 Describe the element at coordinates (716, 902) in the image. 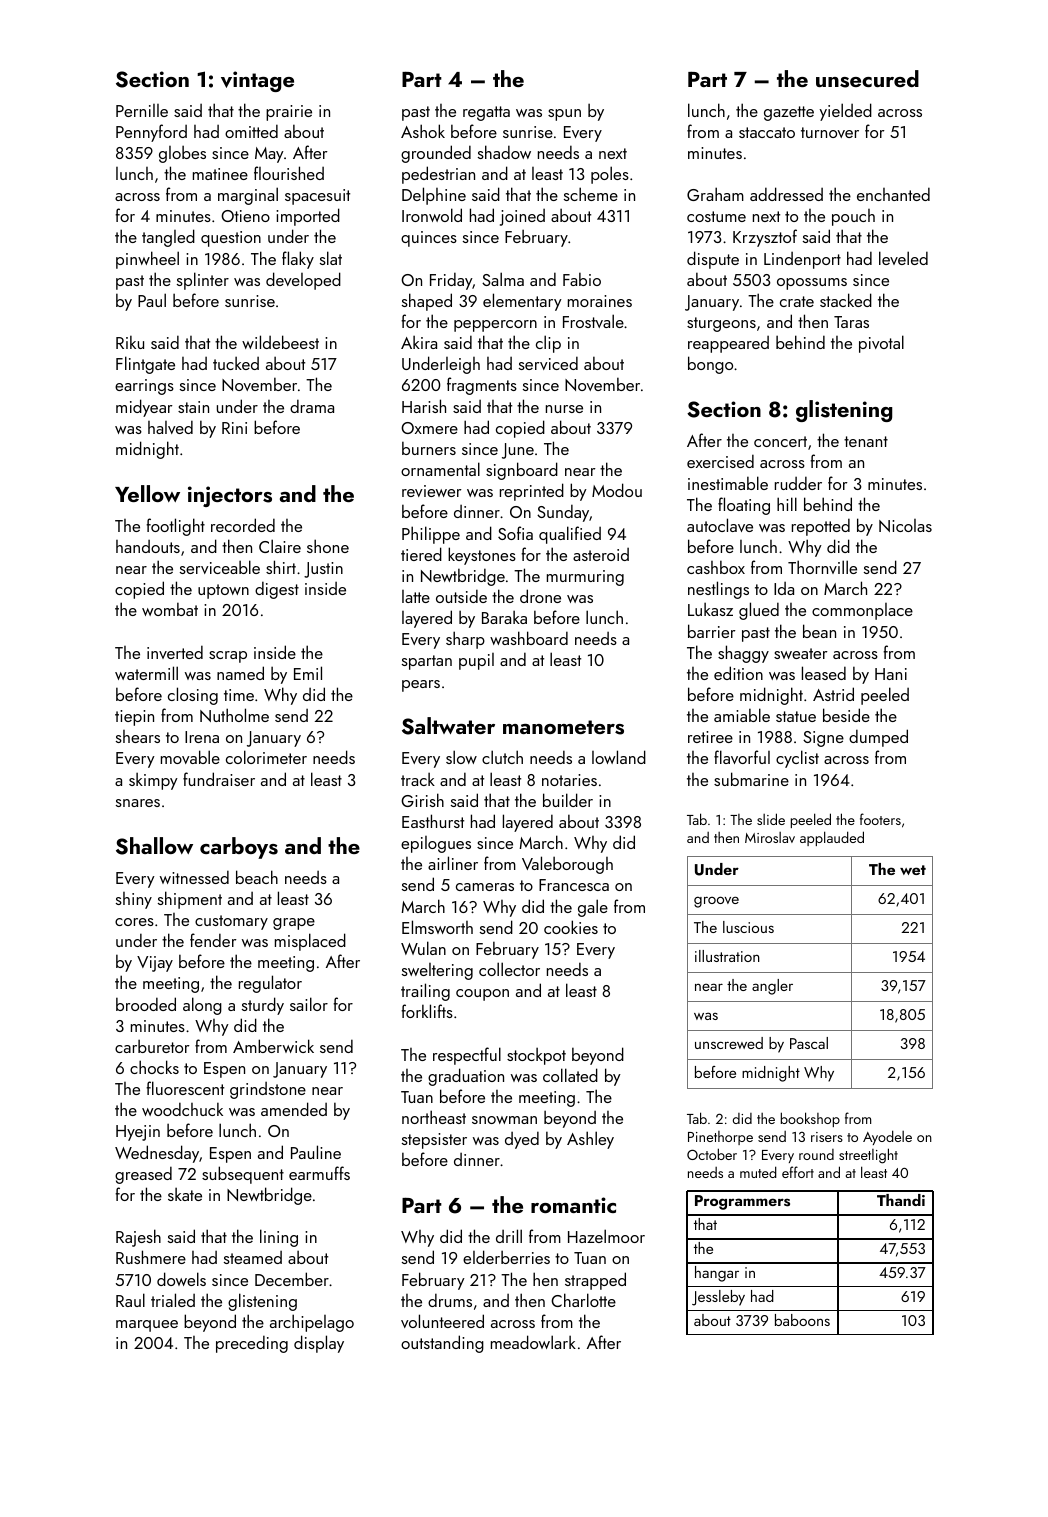

I see `groove` at that location.
